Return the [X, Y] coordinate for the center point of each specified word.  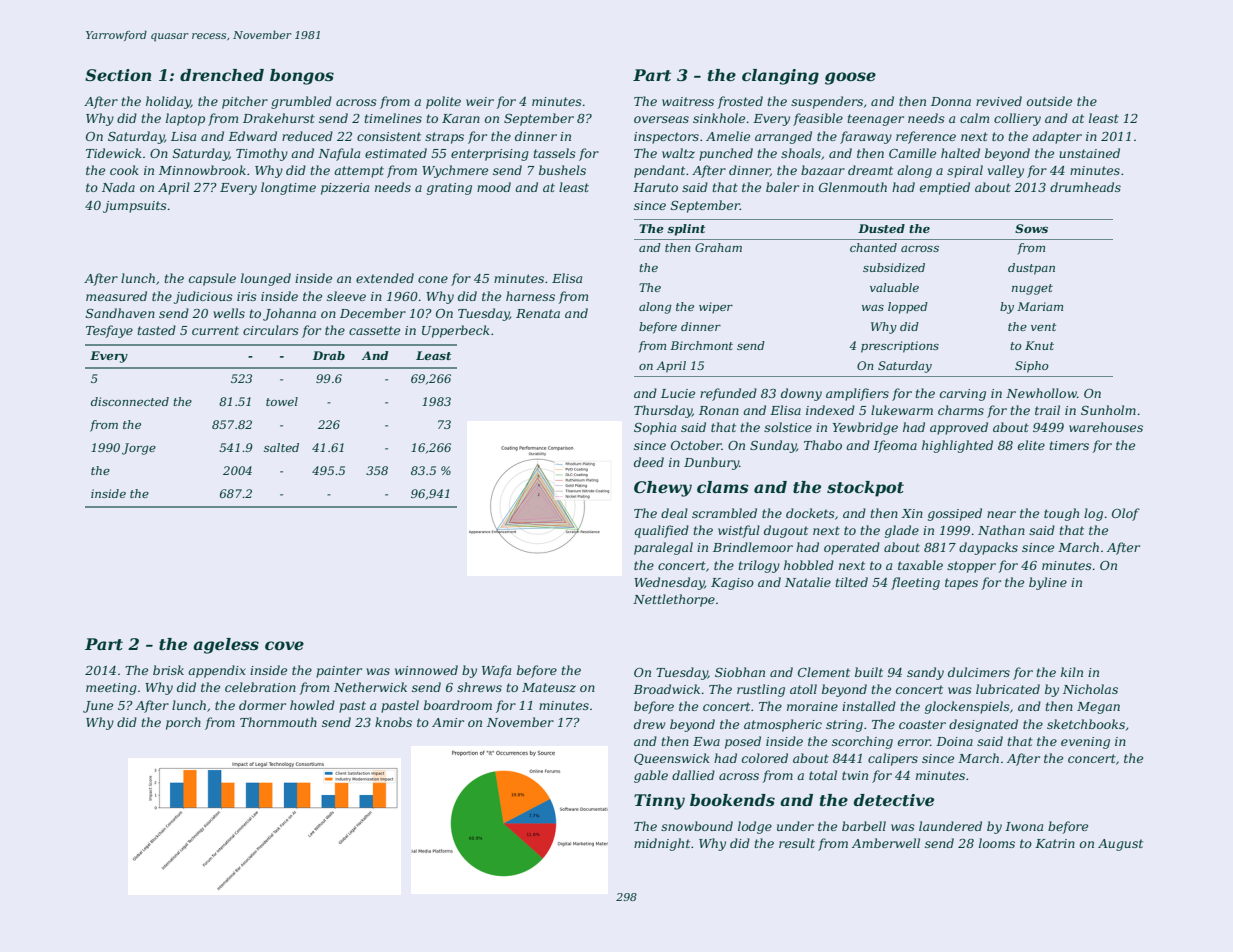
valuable [894, 287]
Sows [1031, 228]
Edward [252, 136]
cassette [374, 330]
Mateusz [549, 687]
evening [1085, 743]
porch [183, 723]
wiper [716, 308]
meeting [111, 689]
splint [686, 230]
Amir [448, 722]
